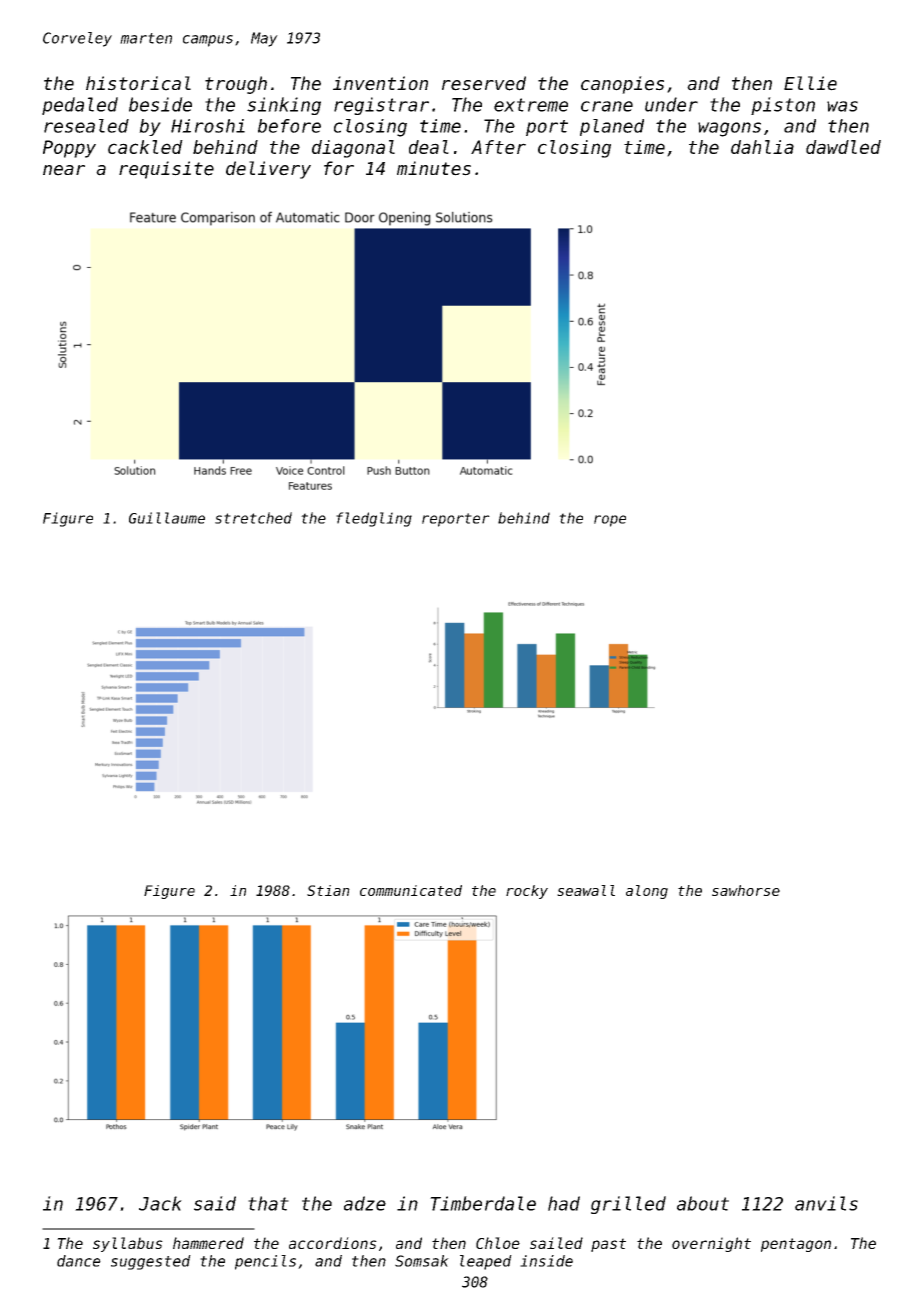 Image resolution: width=924 pixels, height=1308 pixels. I want to click on delivery, so click(268, 170).
